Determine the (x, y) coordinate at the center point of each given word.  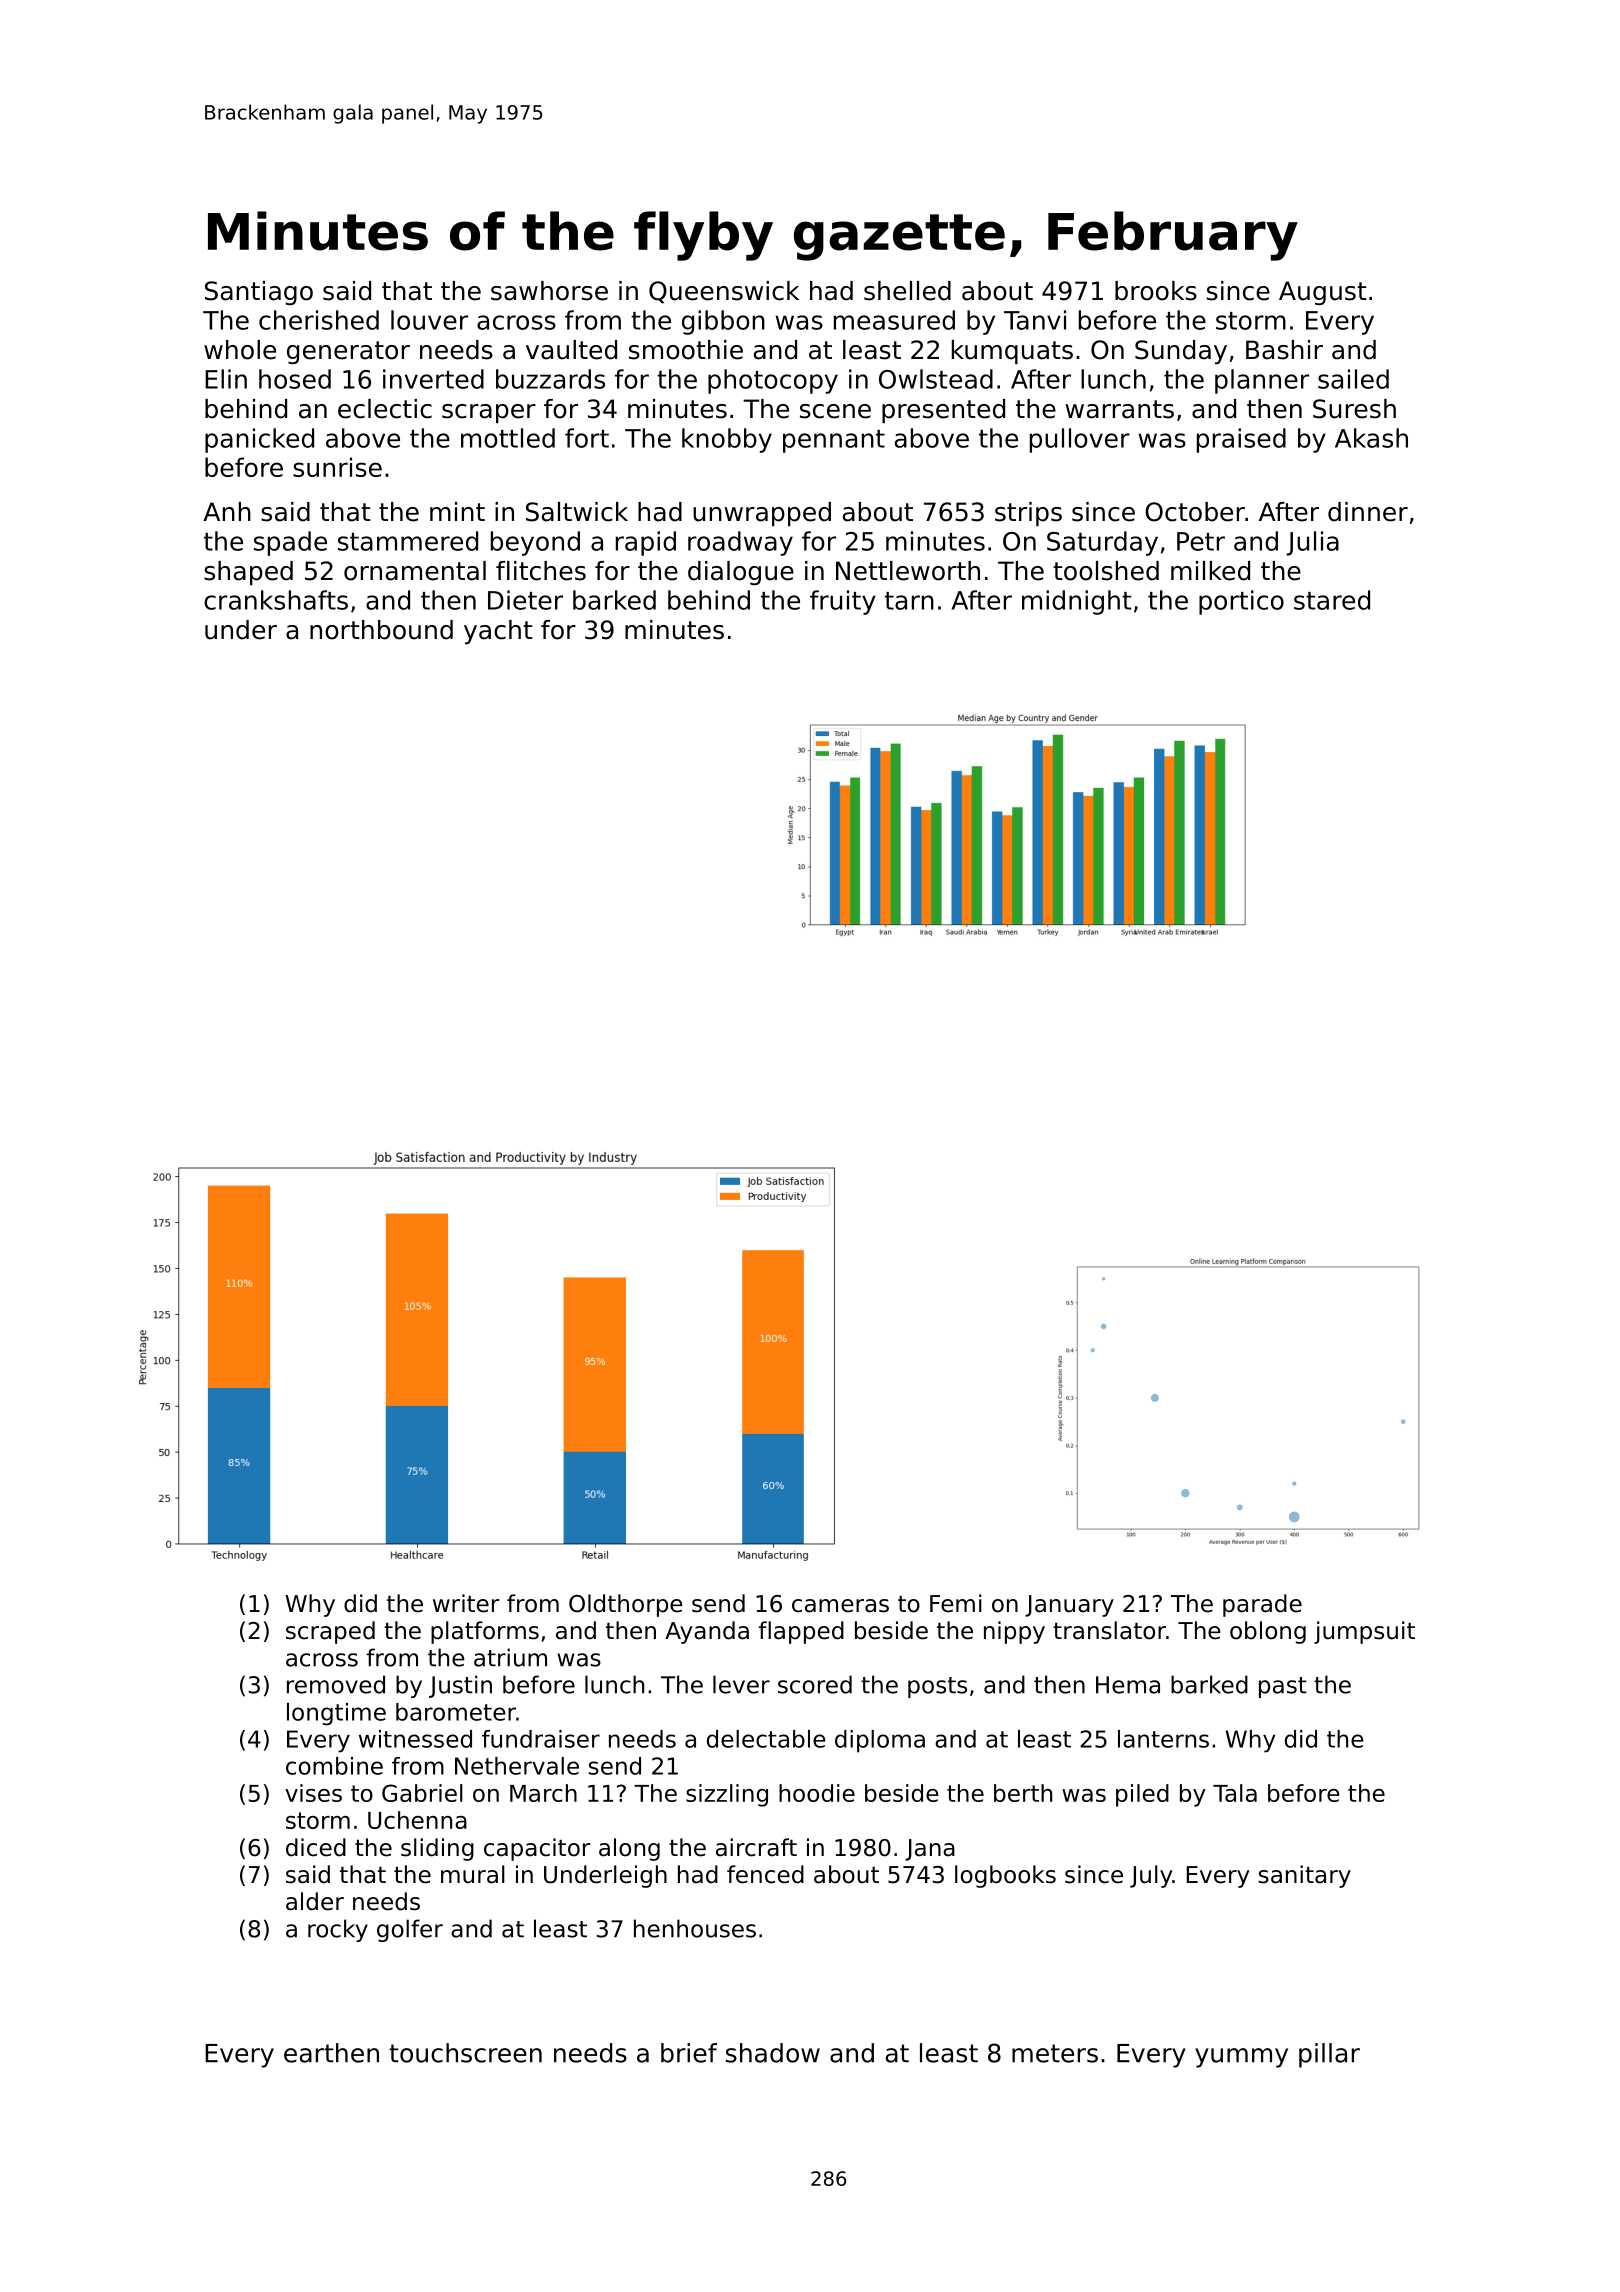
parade (1262, 1605)
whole (240, 350)
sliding (437, 1849)
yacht (498, 632)
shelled (907, 291)
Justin (460, 1686)
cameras (840, 1606)
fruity (843, 602)
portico (1241, 602)
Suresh (1354, 409)
